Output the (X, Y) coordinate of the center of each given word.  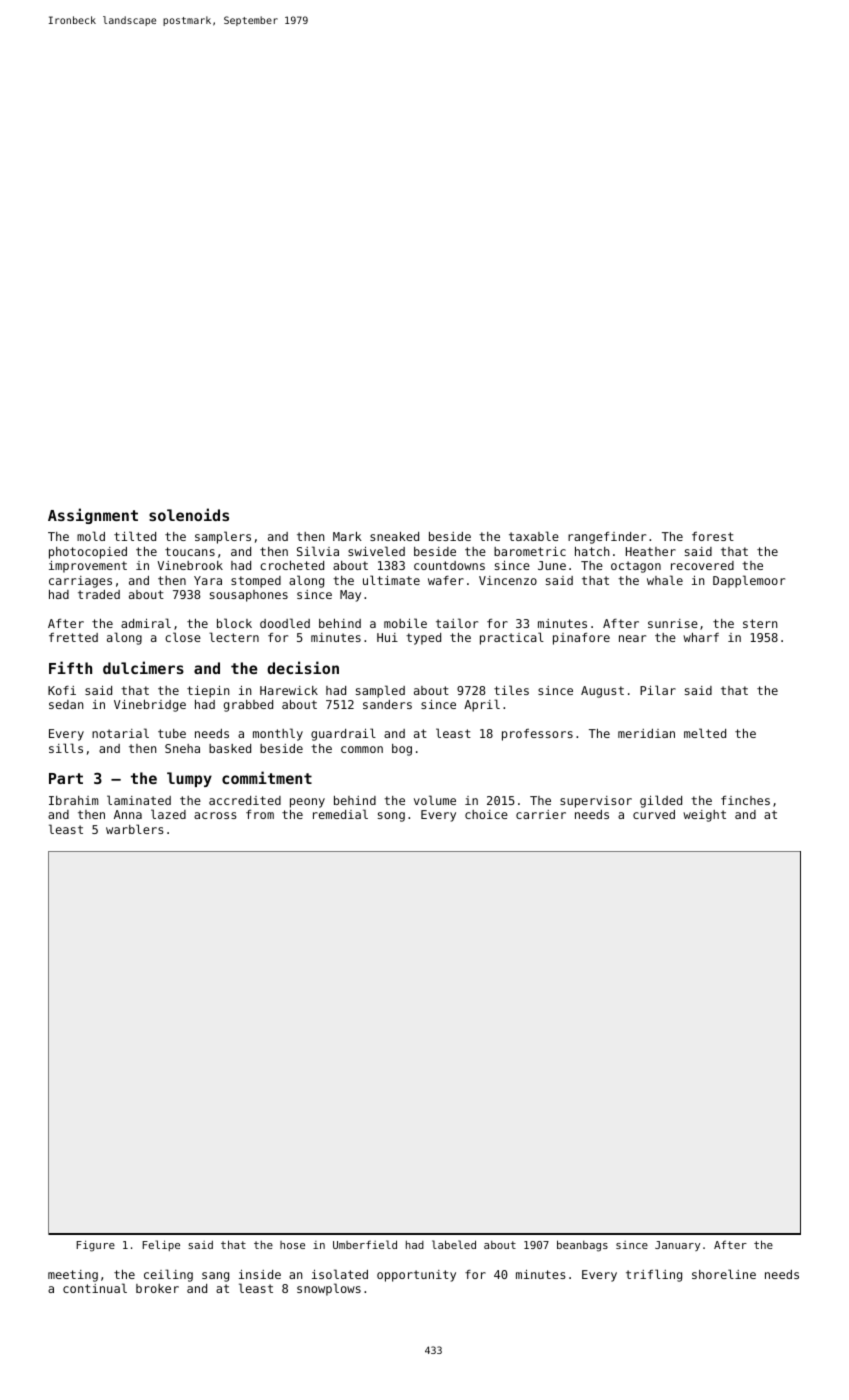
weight (704, 816)
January (677, 1246)
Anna (128, 814)
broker (157, 1288)
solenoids (189, 514)
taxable (534, 536)
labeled (454, 1244)
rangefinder (607, 538)
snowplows (329, 1289)
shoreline (724, 1274)
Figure (95, 1246)
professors (537, 735)
